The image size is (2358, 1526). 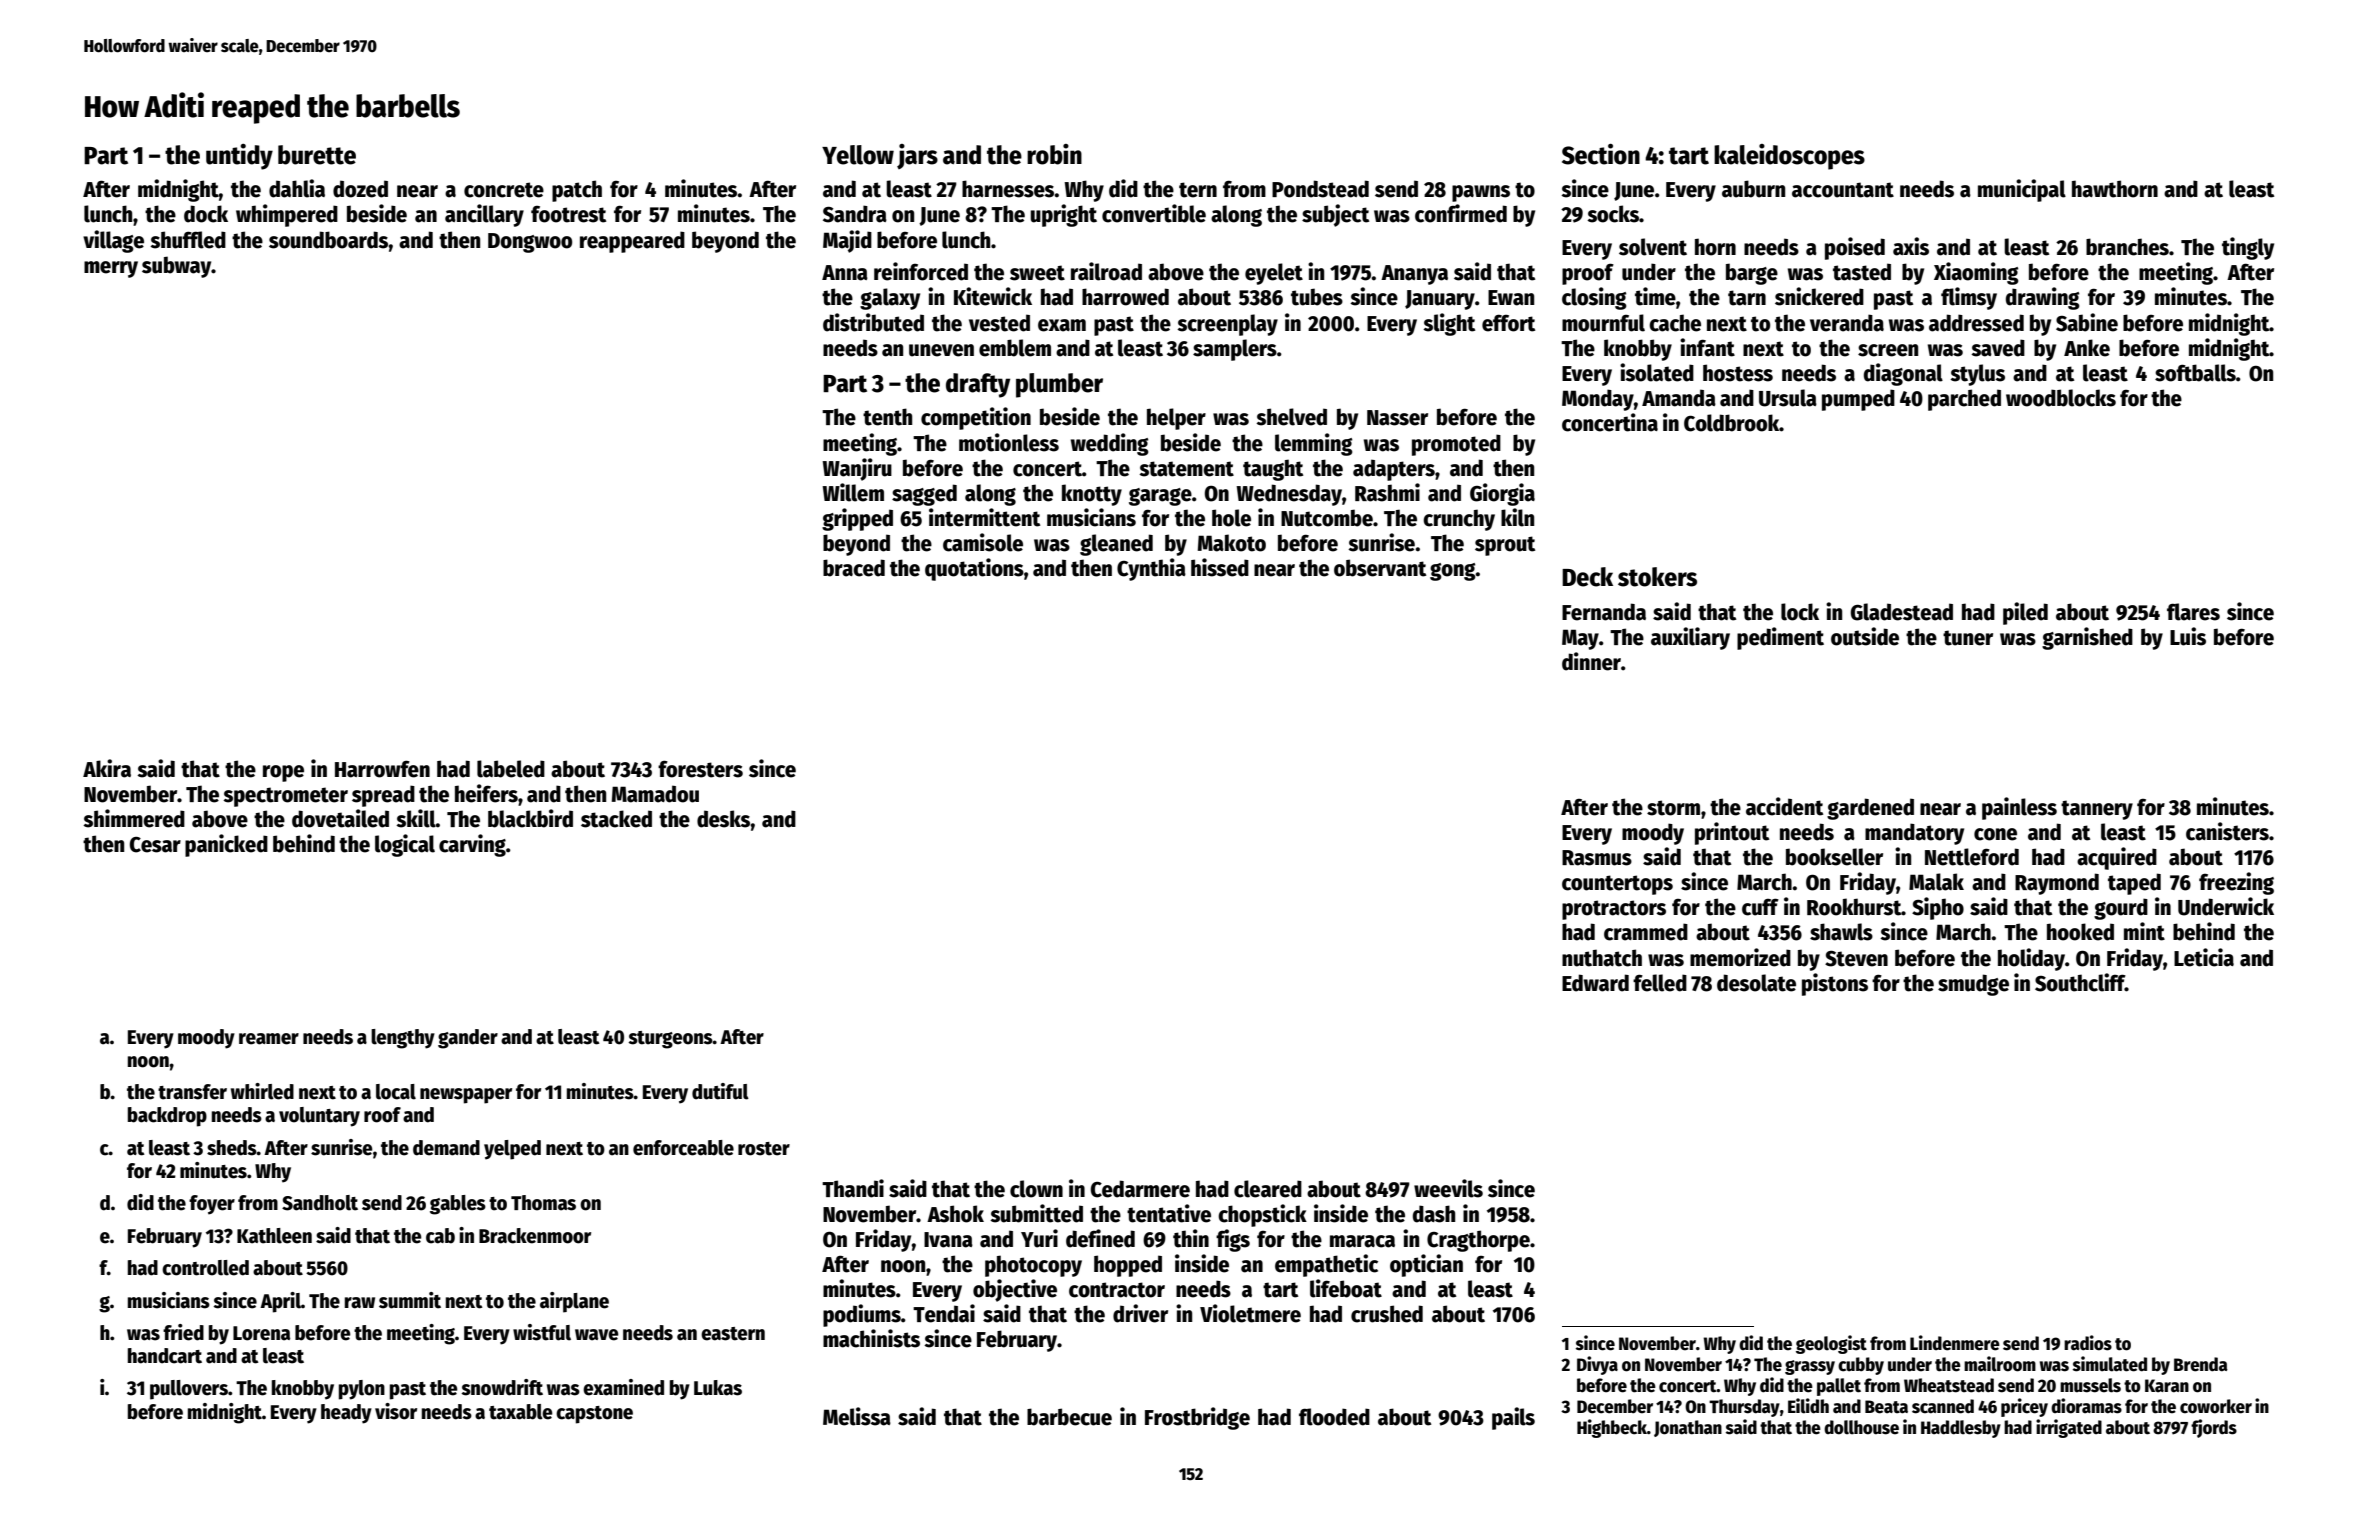 I want to click on concrete, so click(x=504, y=190).
